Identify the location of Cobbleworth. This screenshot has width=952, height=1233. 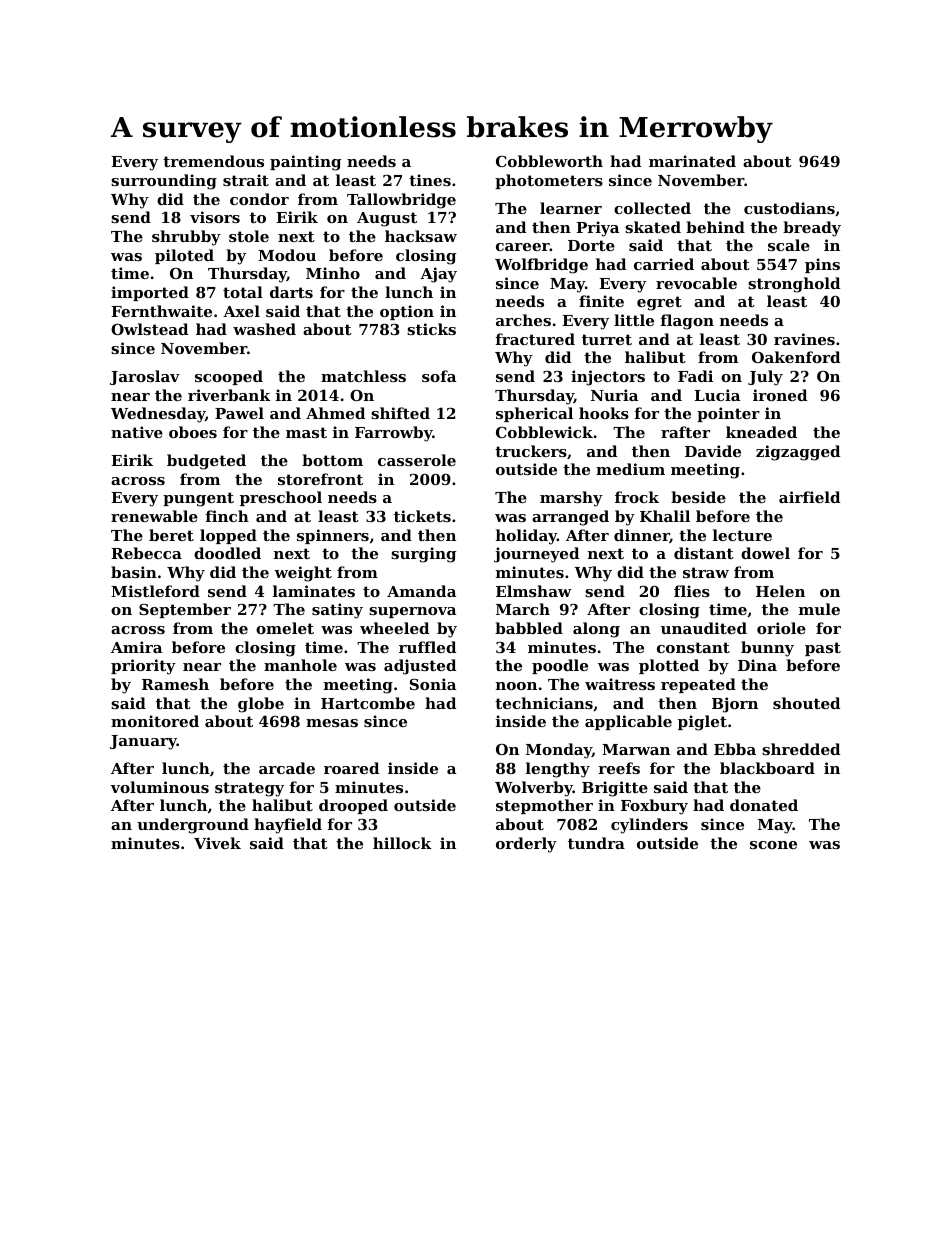
(549, 161).
